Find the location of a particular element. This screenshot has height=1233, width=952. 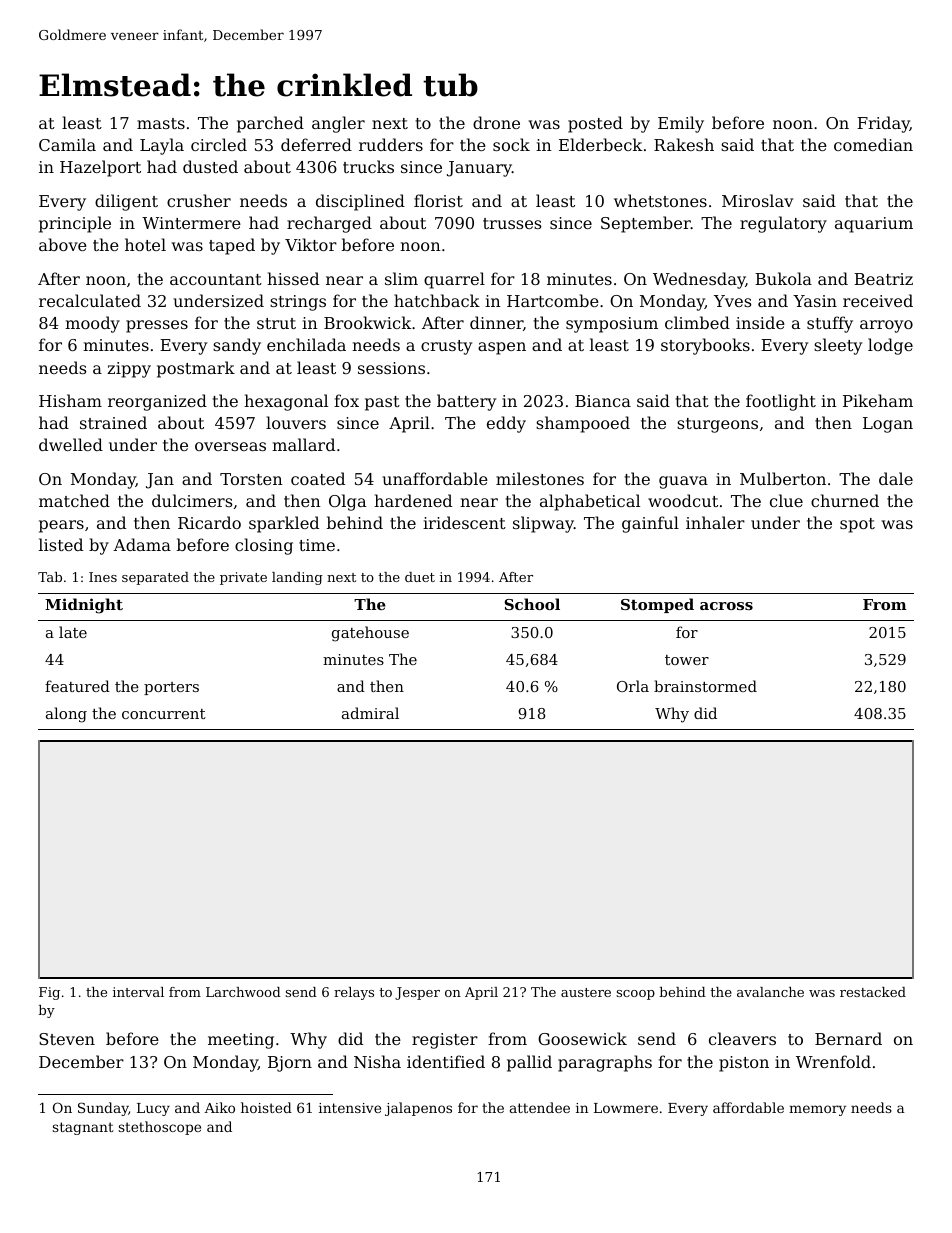

featured is located at coordinates (77, 686).
